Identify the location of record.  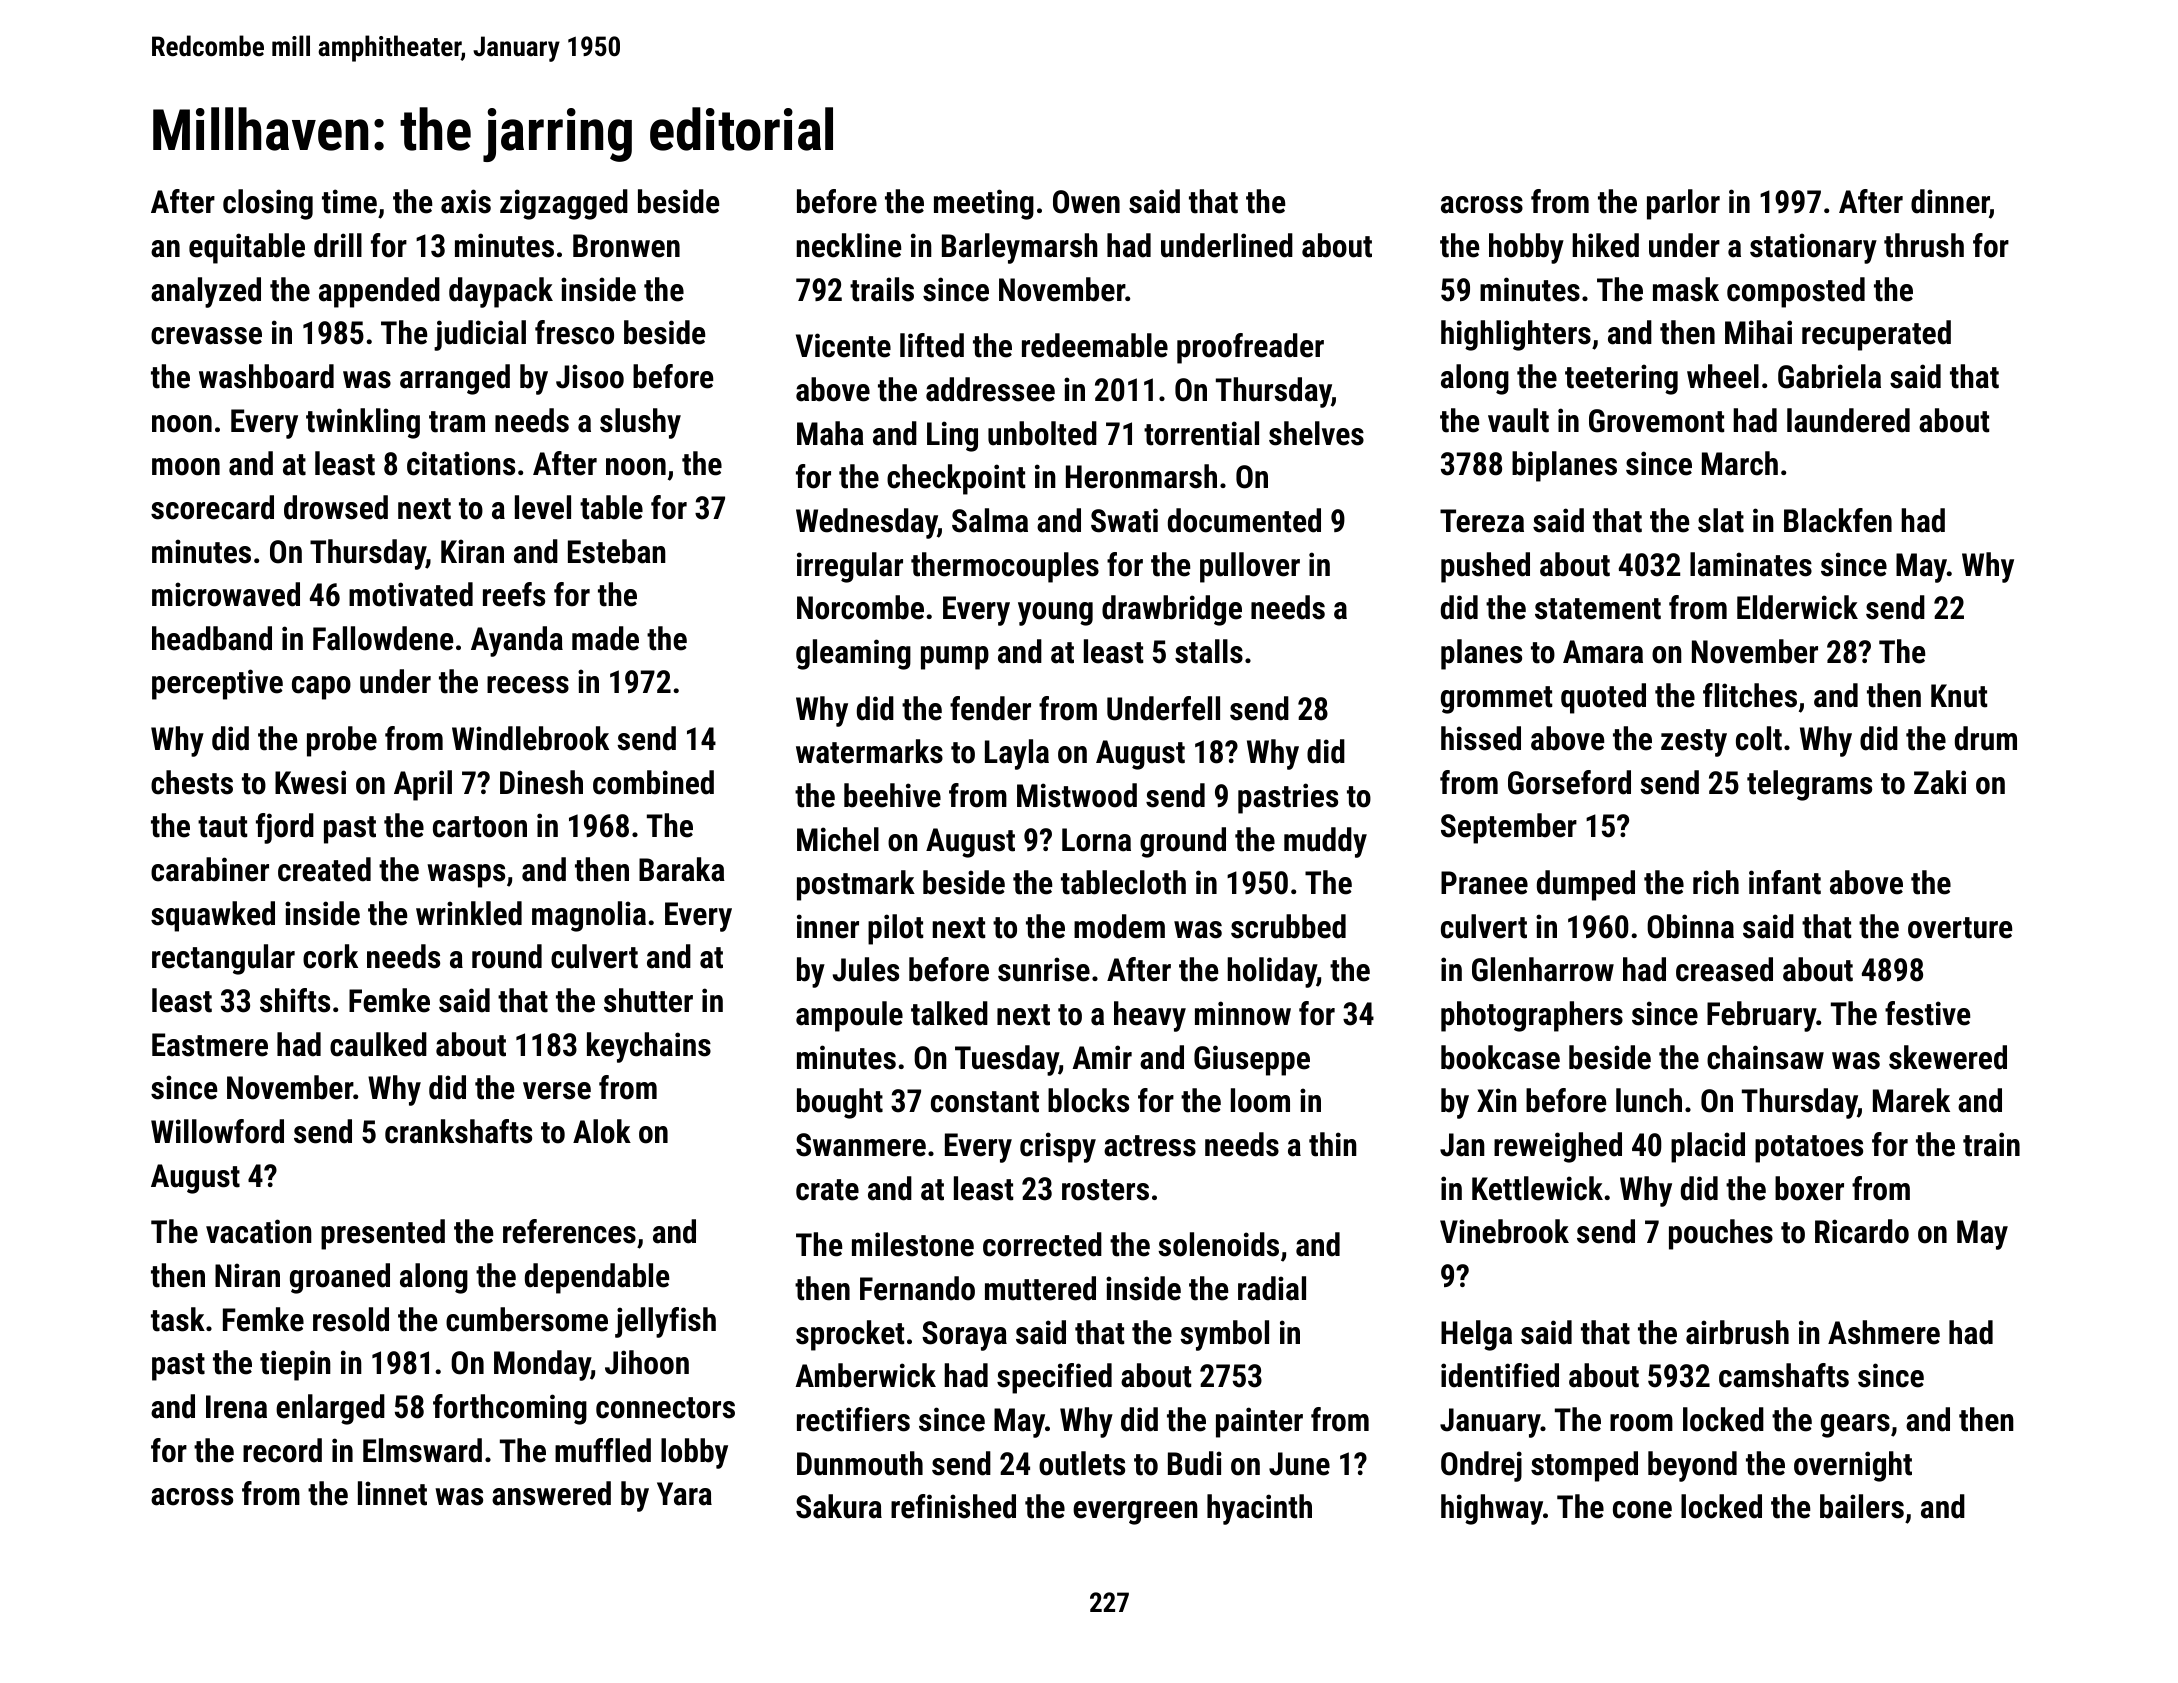
(282, 1450).
